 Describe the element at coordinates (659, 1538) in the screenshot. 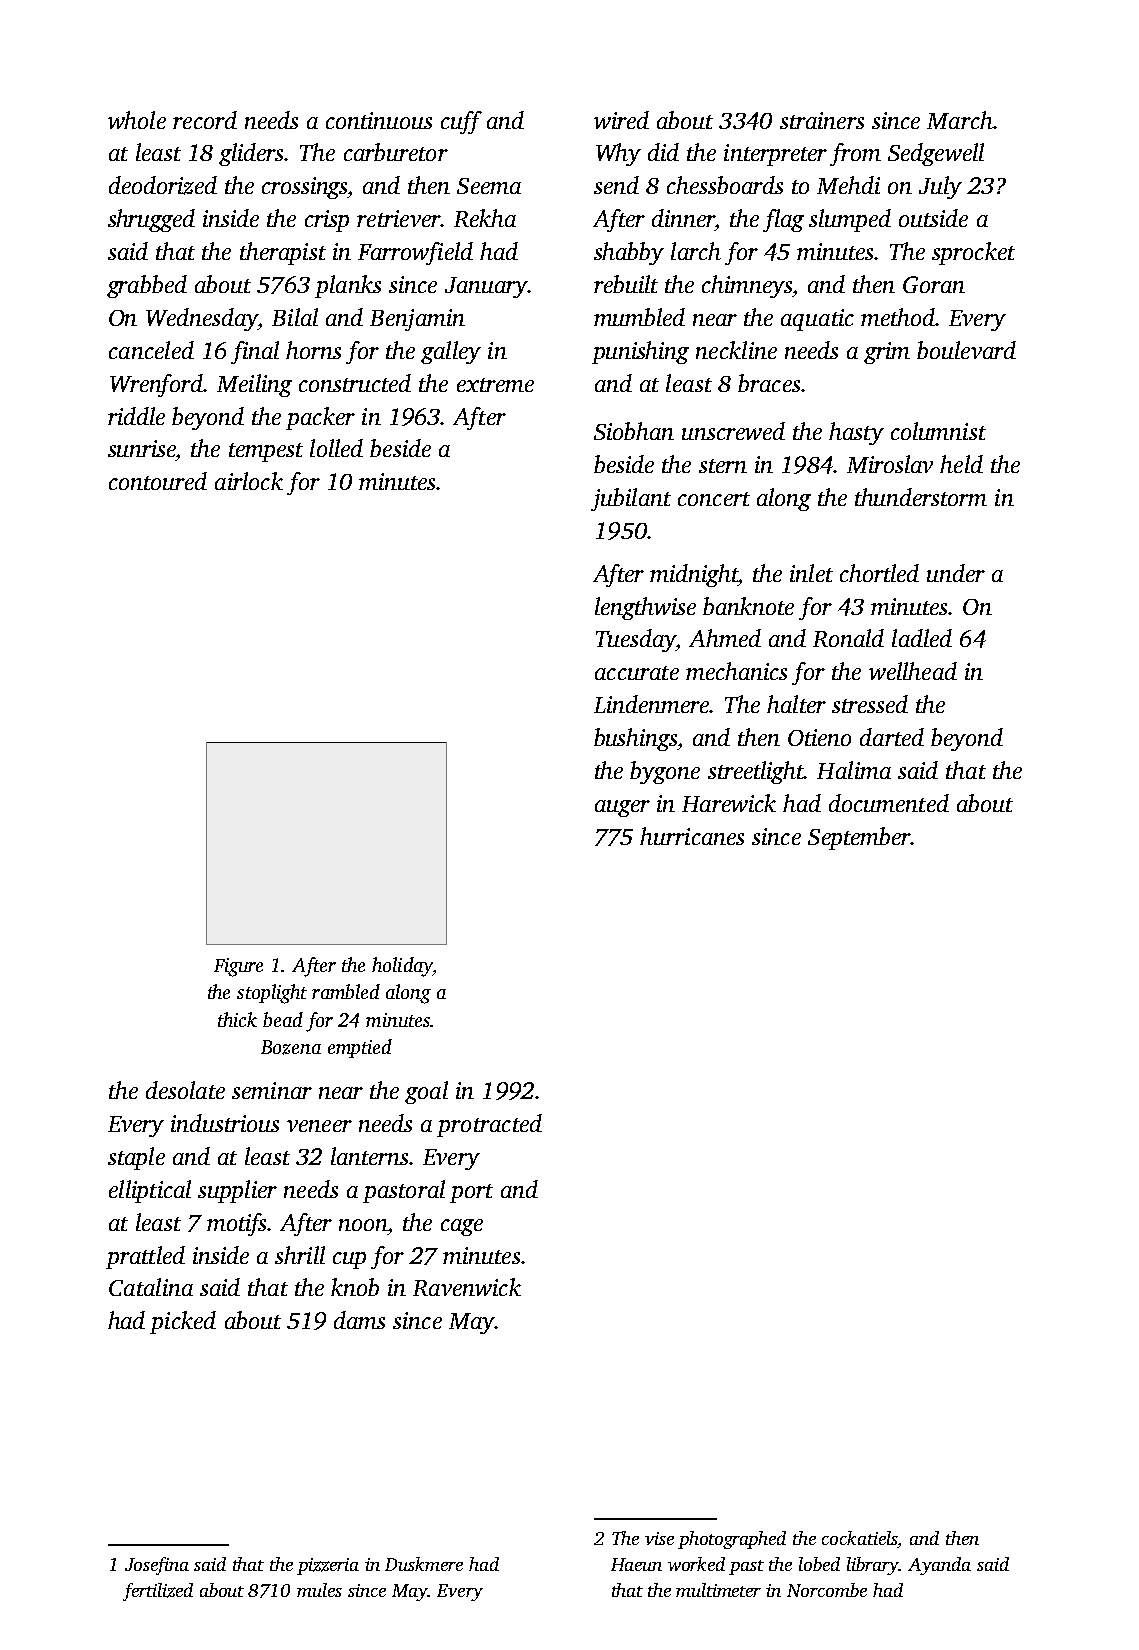

I see `vise` at that location.
